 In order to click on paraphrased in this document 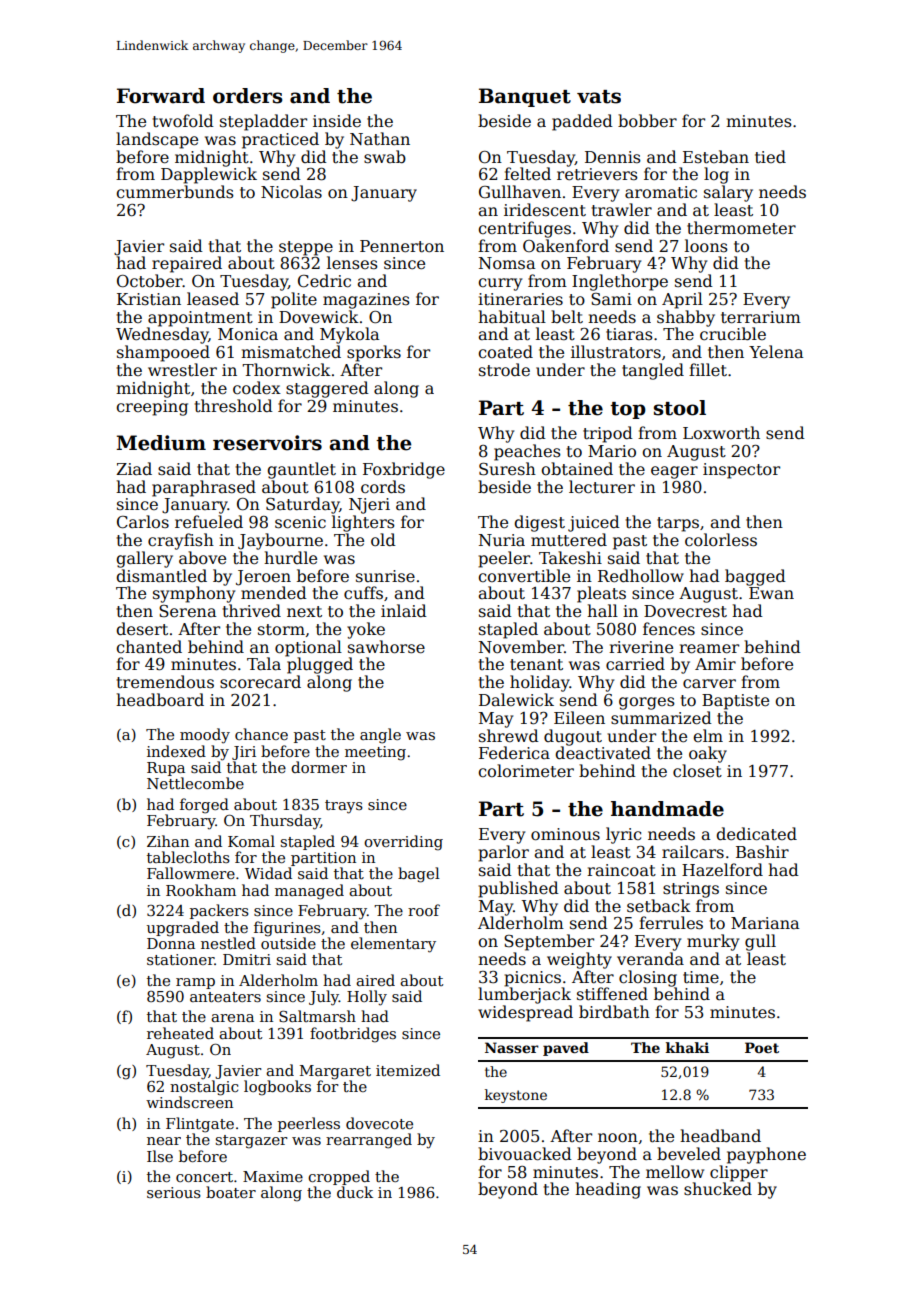, I will do `click(204, 488)`.
